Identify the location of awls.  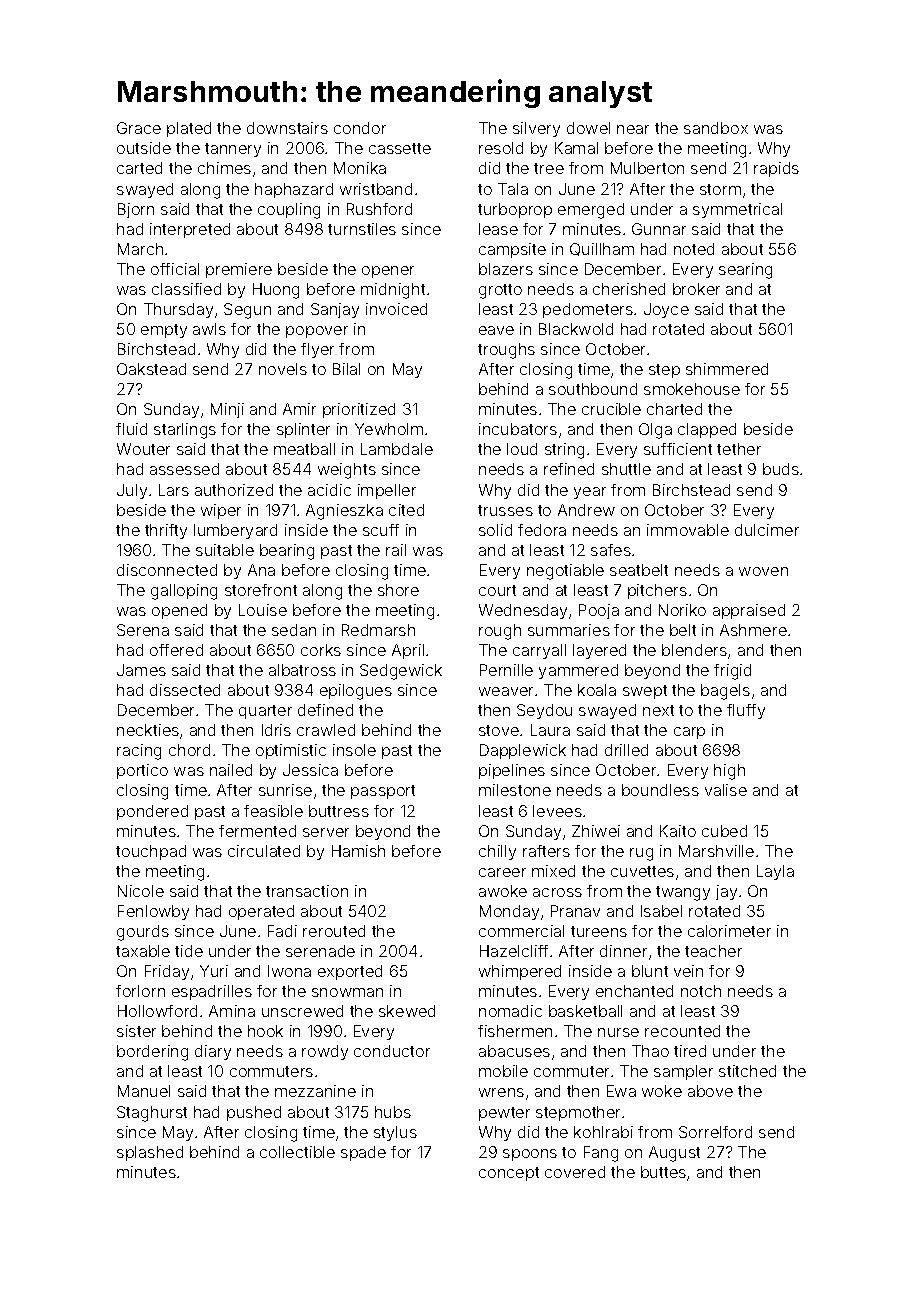
(209, 329).
